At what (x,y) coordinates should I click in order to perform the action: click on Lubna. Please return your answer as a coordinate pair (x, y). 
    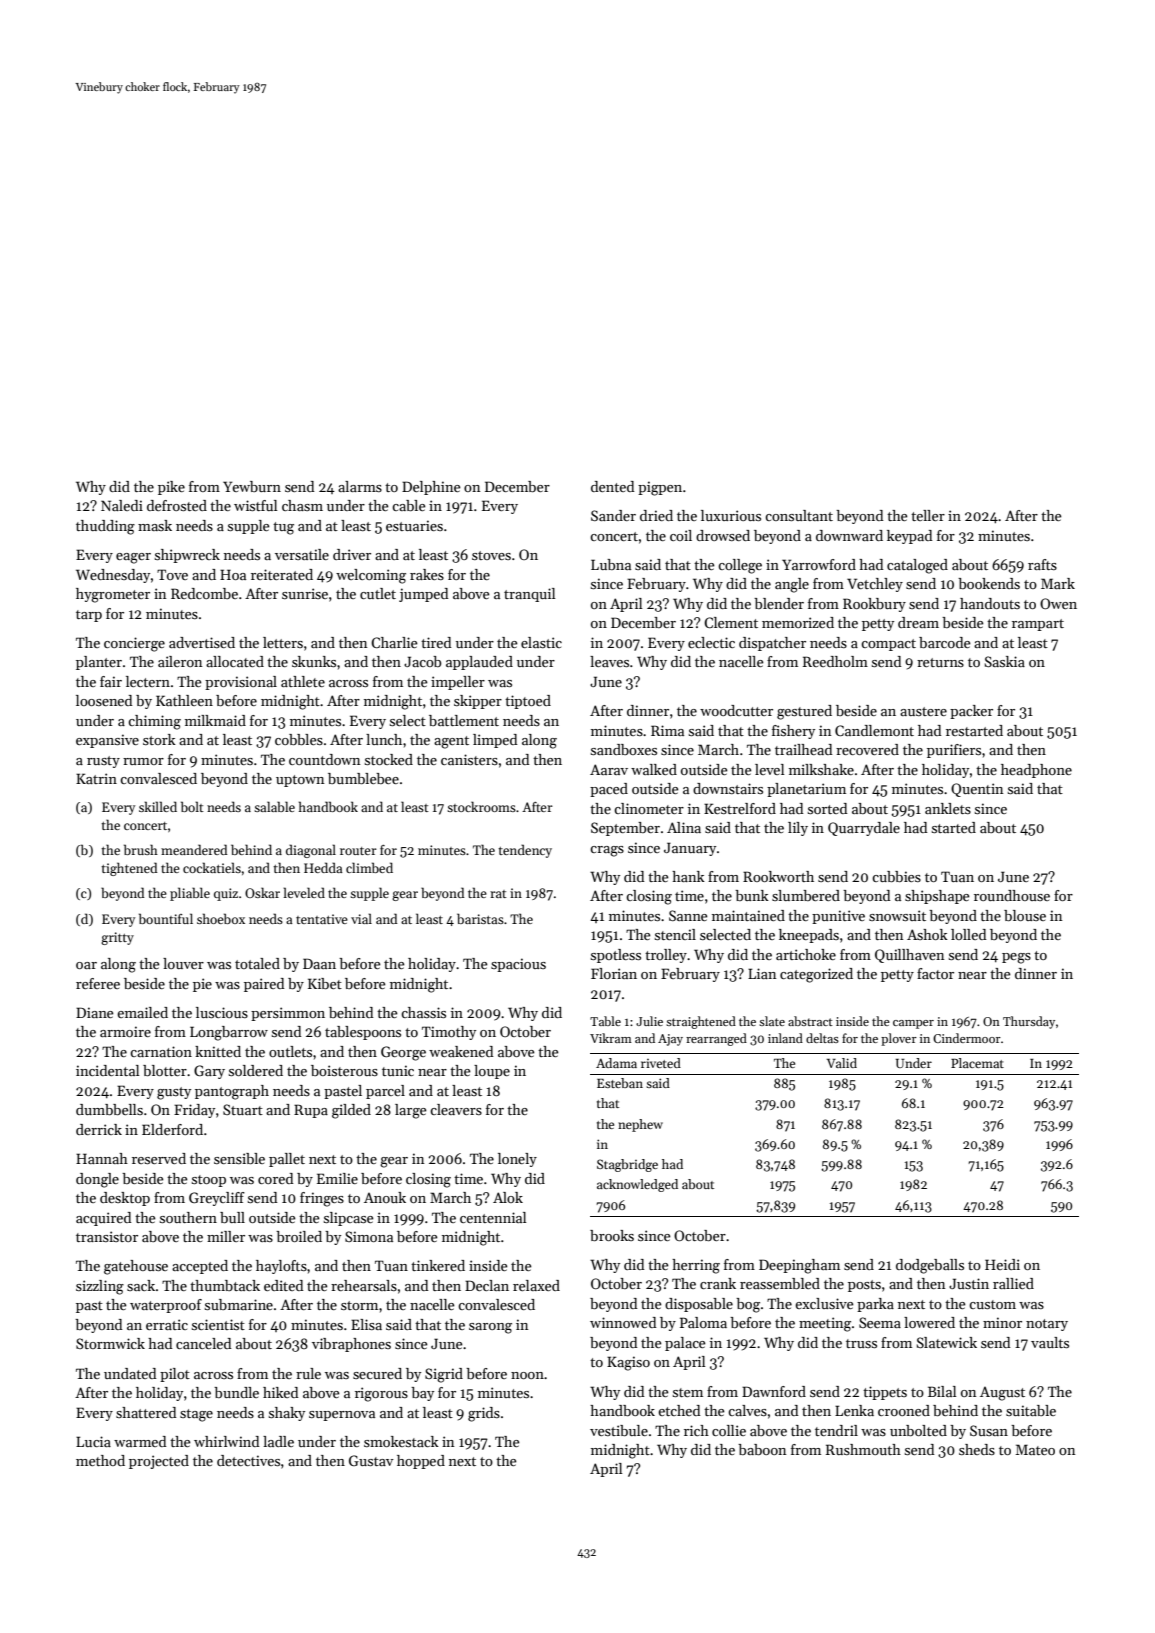
    Looking at the image, I should click on (611, 564).
